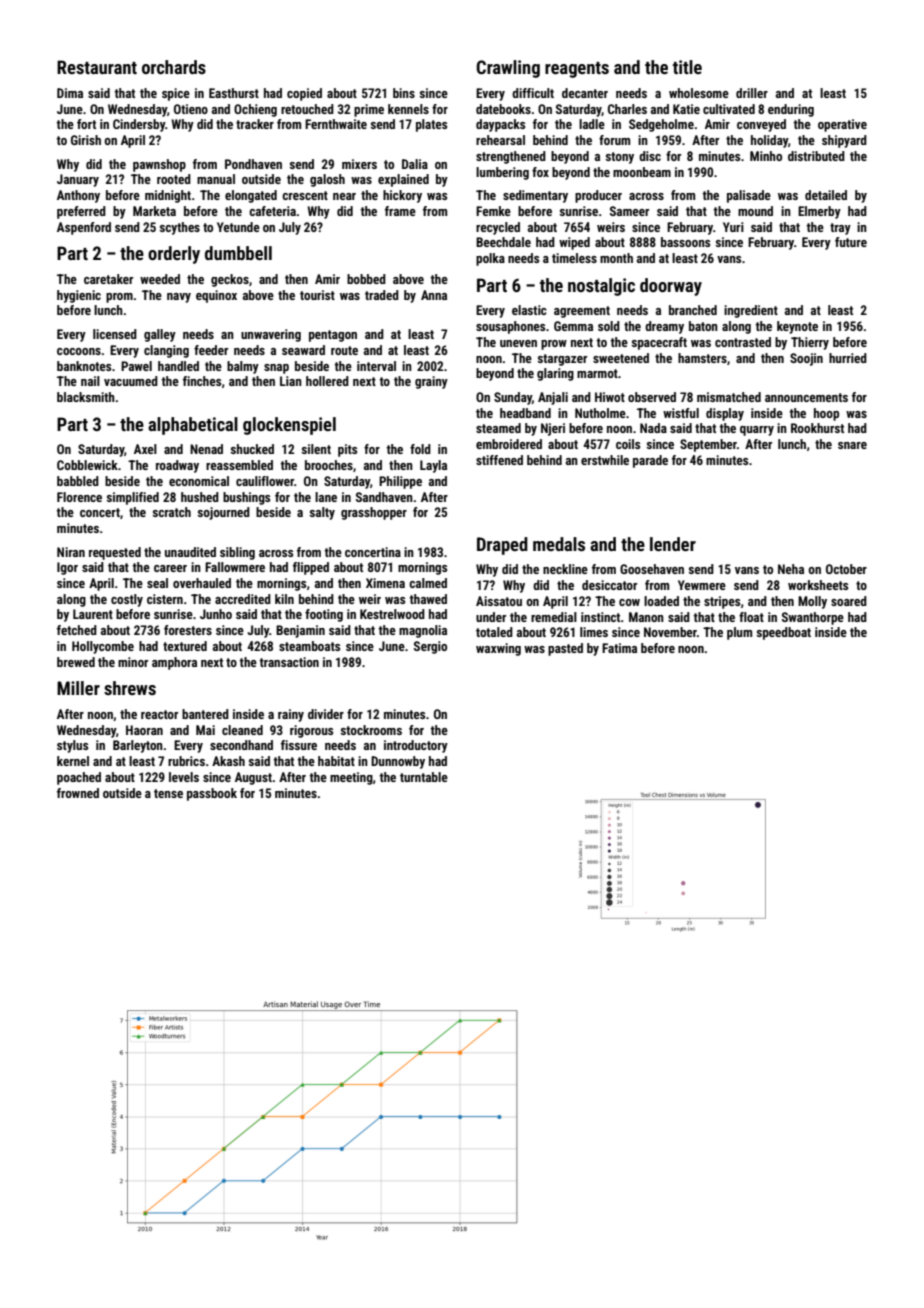  Describe the element at coordinates (661, 601) in the image. I see `loaded` at that location.
